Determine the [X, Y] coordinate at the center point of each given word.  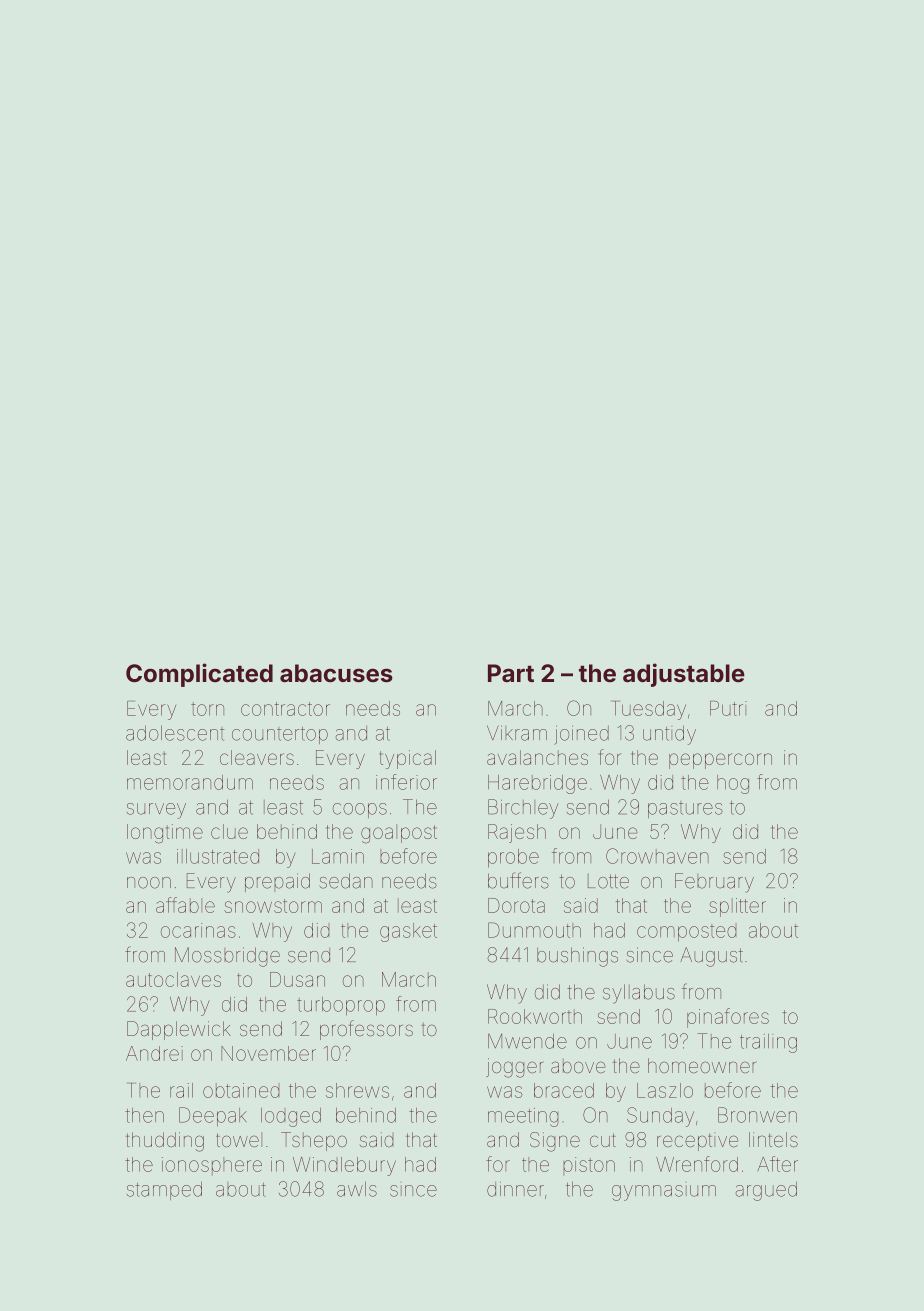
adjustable [684, 675]
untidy [669, 735]
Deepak [212, 1116]
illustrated [218, 856]
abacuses [336, 673]
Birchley [523, 809]
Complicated [199, 675]
